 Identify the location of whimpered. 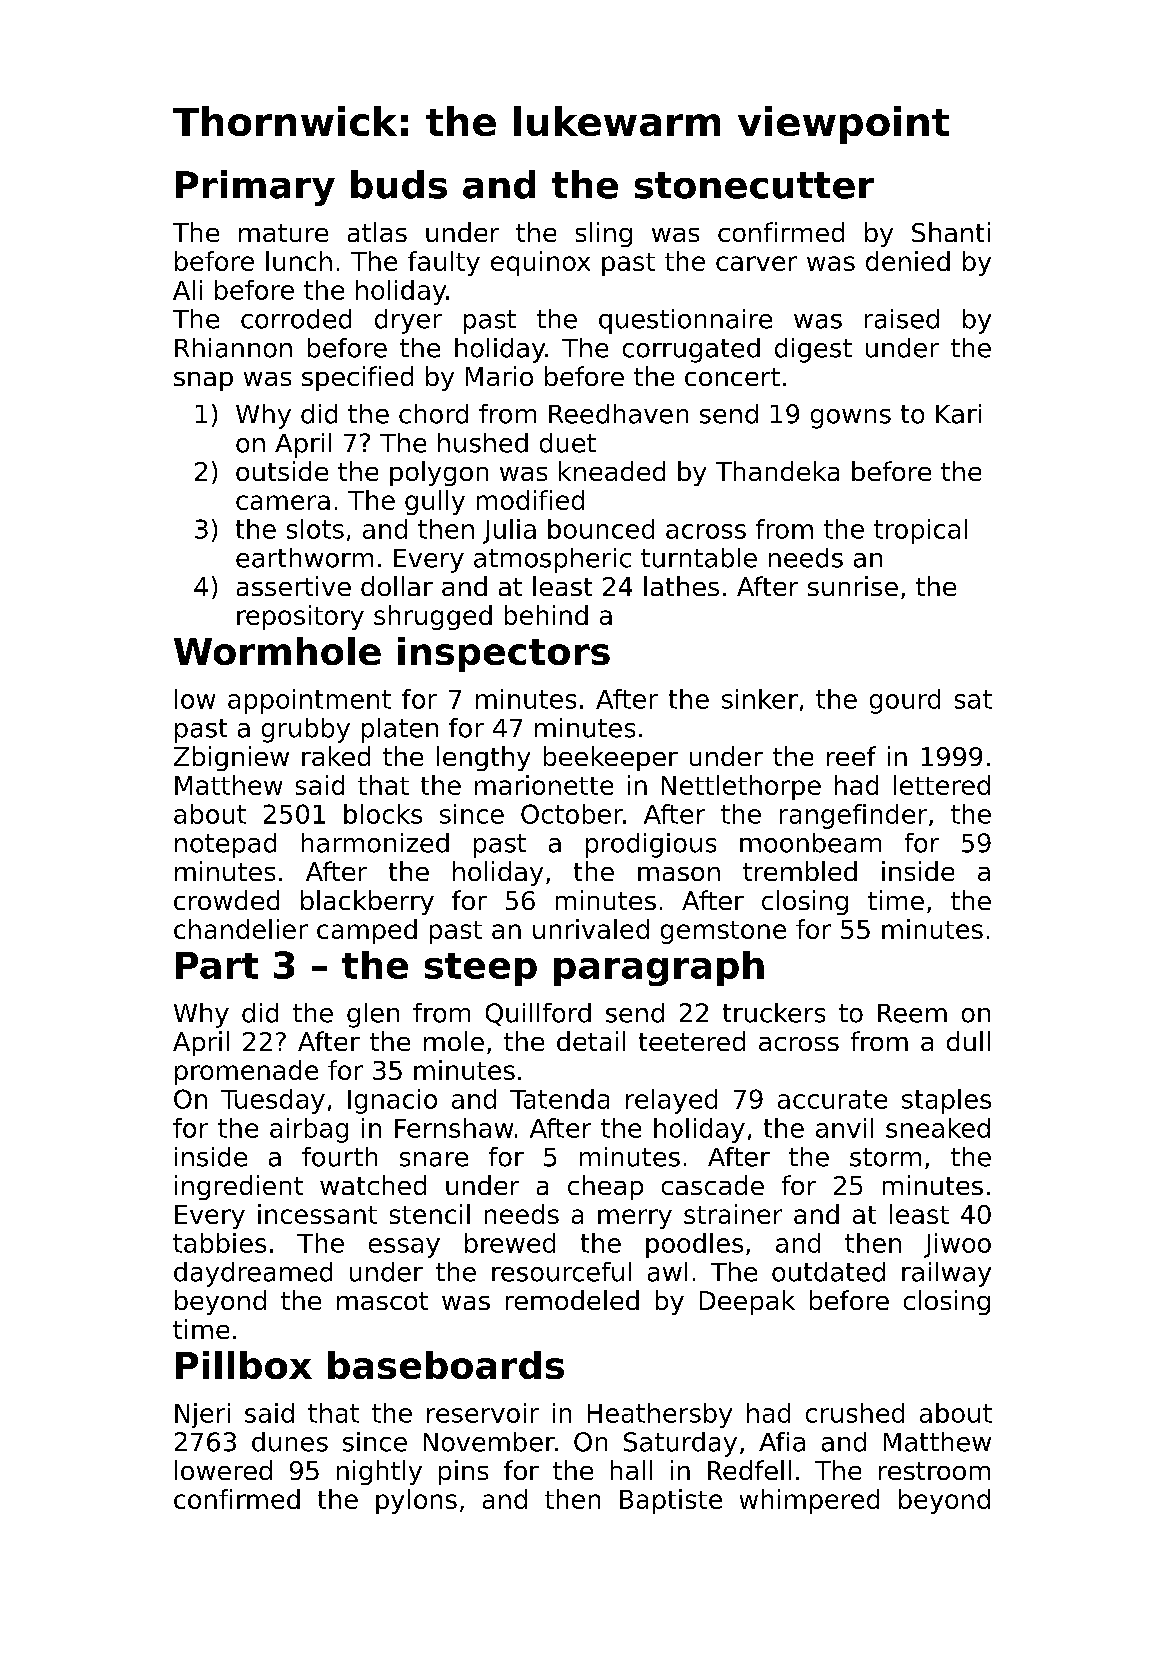
(809, 1501).
